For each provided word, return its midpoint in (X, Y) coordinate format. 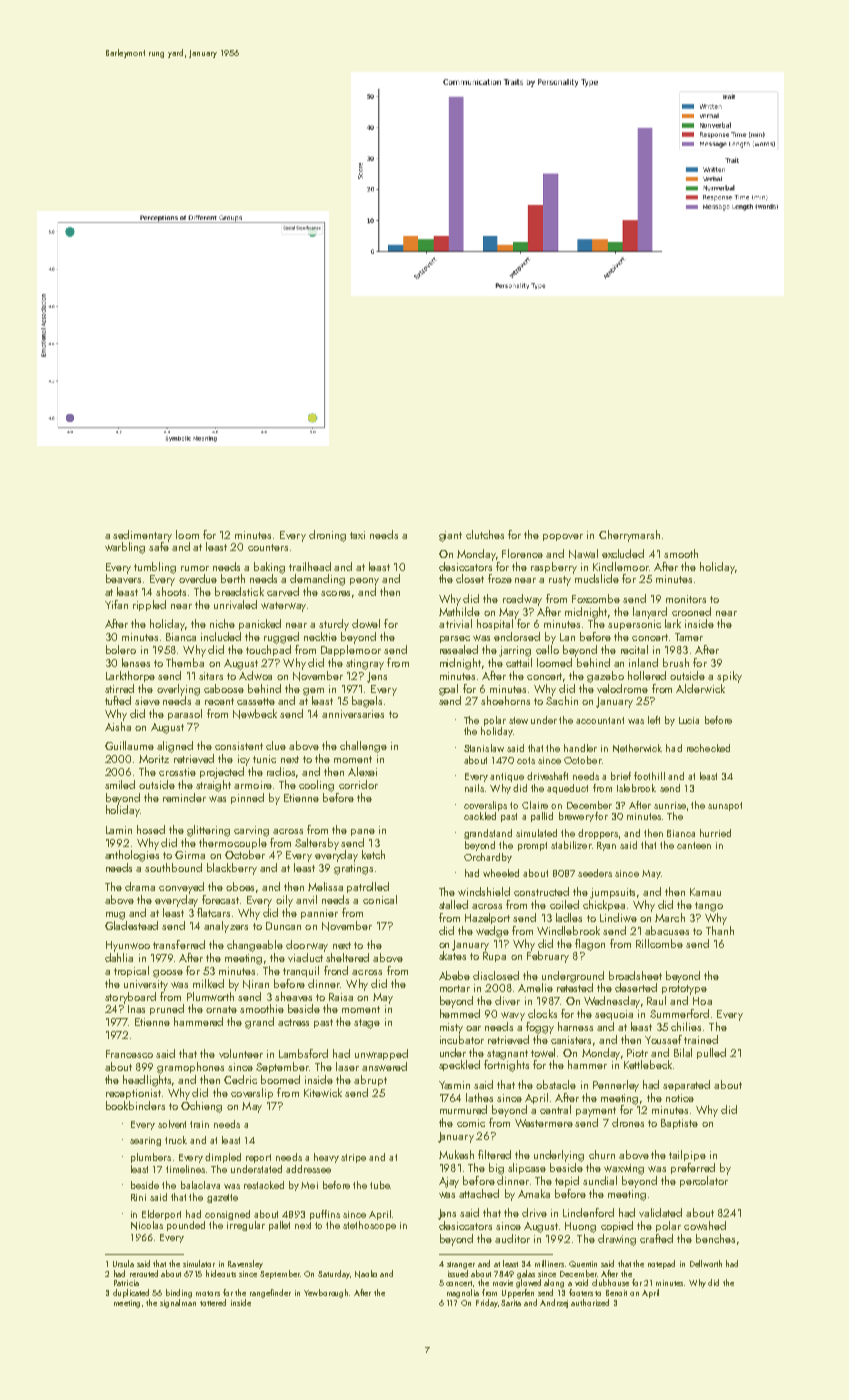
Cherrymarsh (629, 536)
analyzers (226, 927)
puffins (325, 1215)
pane (363, 832)
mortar (455, 988)
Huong (580, 1227)
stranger (461, 1265)
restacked (264, 1185)
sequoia (614, 1015)
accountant (600, 720)
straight (213, 786)
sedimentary (142, 536)
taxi (357, 535)
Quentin (583, 1264)
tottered (213, 1302)
